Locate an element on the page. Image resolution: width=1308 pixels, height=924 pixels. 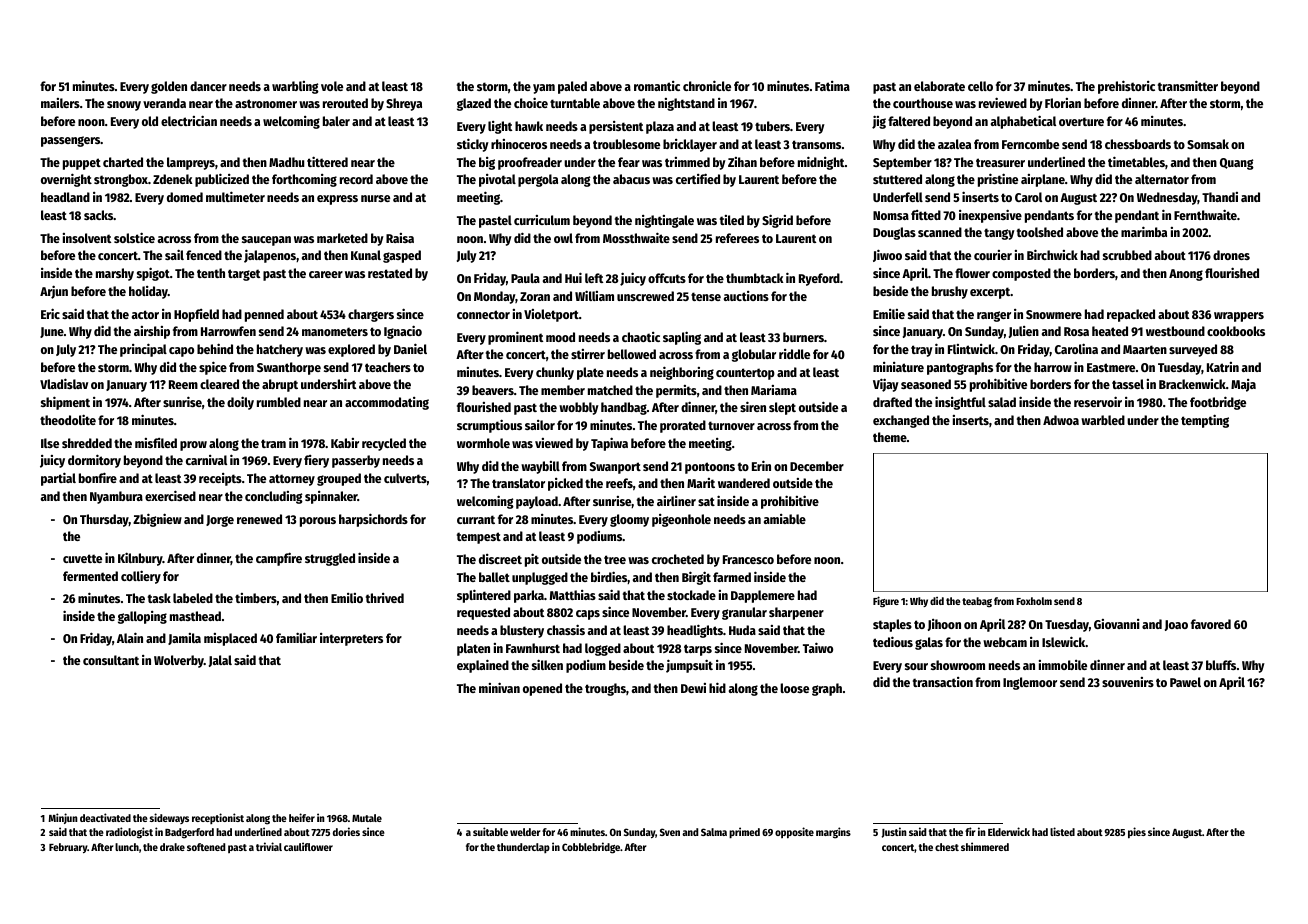
sat is located at coordinates (706, 501).
